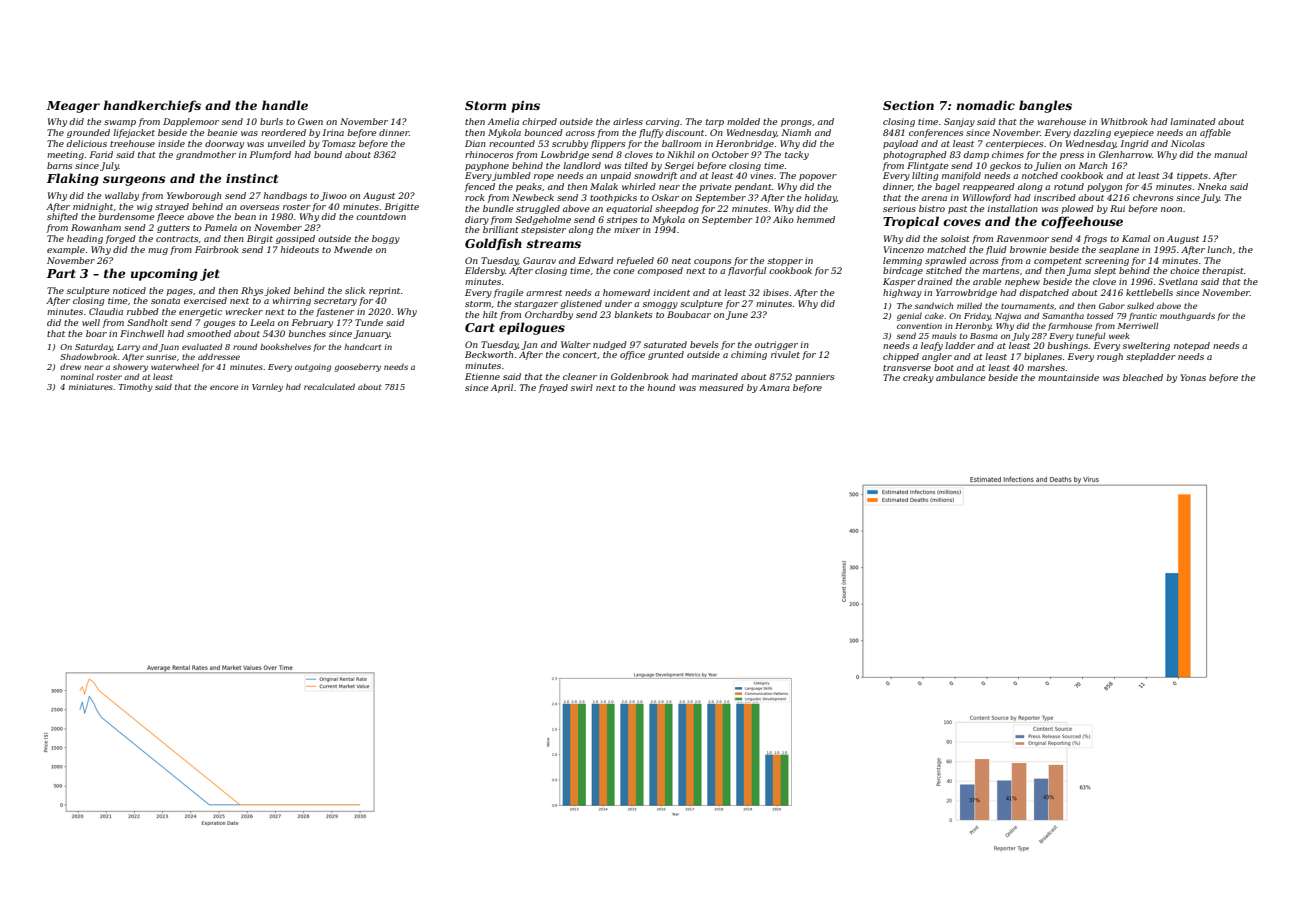  Describe the element at coordinates (136, 388) in the screenshot. I see `Timothy` at that location.
